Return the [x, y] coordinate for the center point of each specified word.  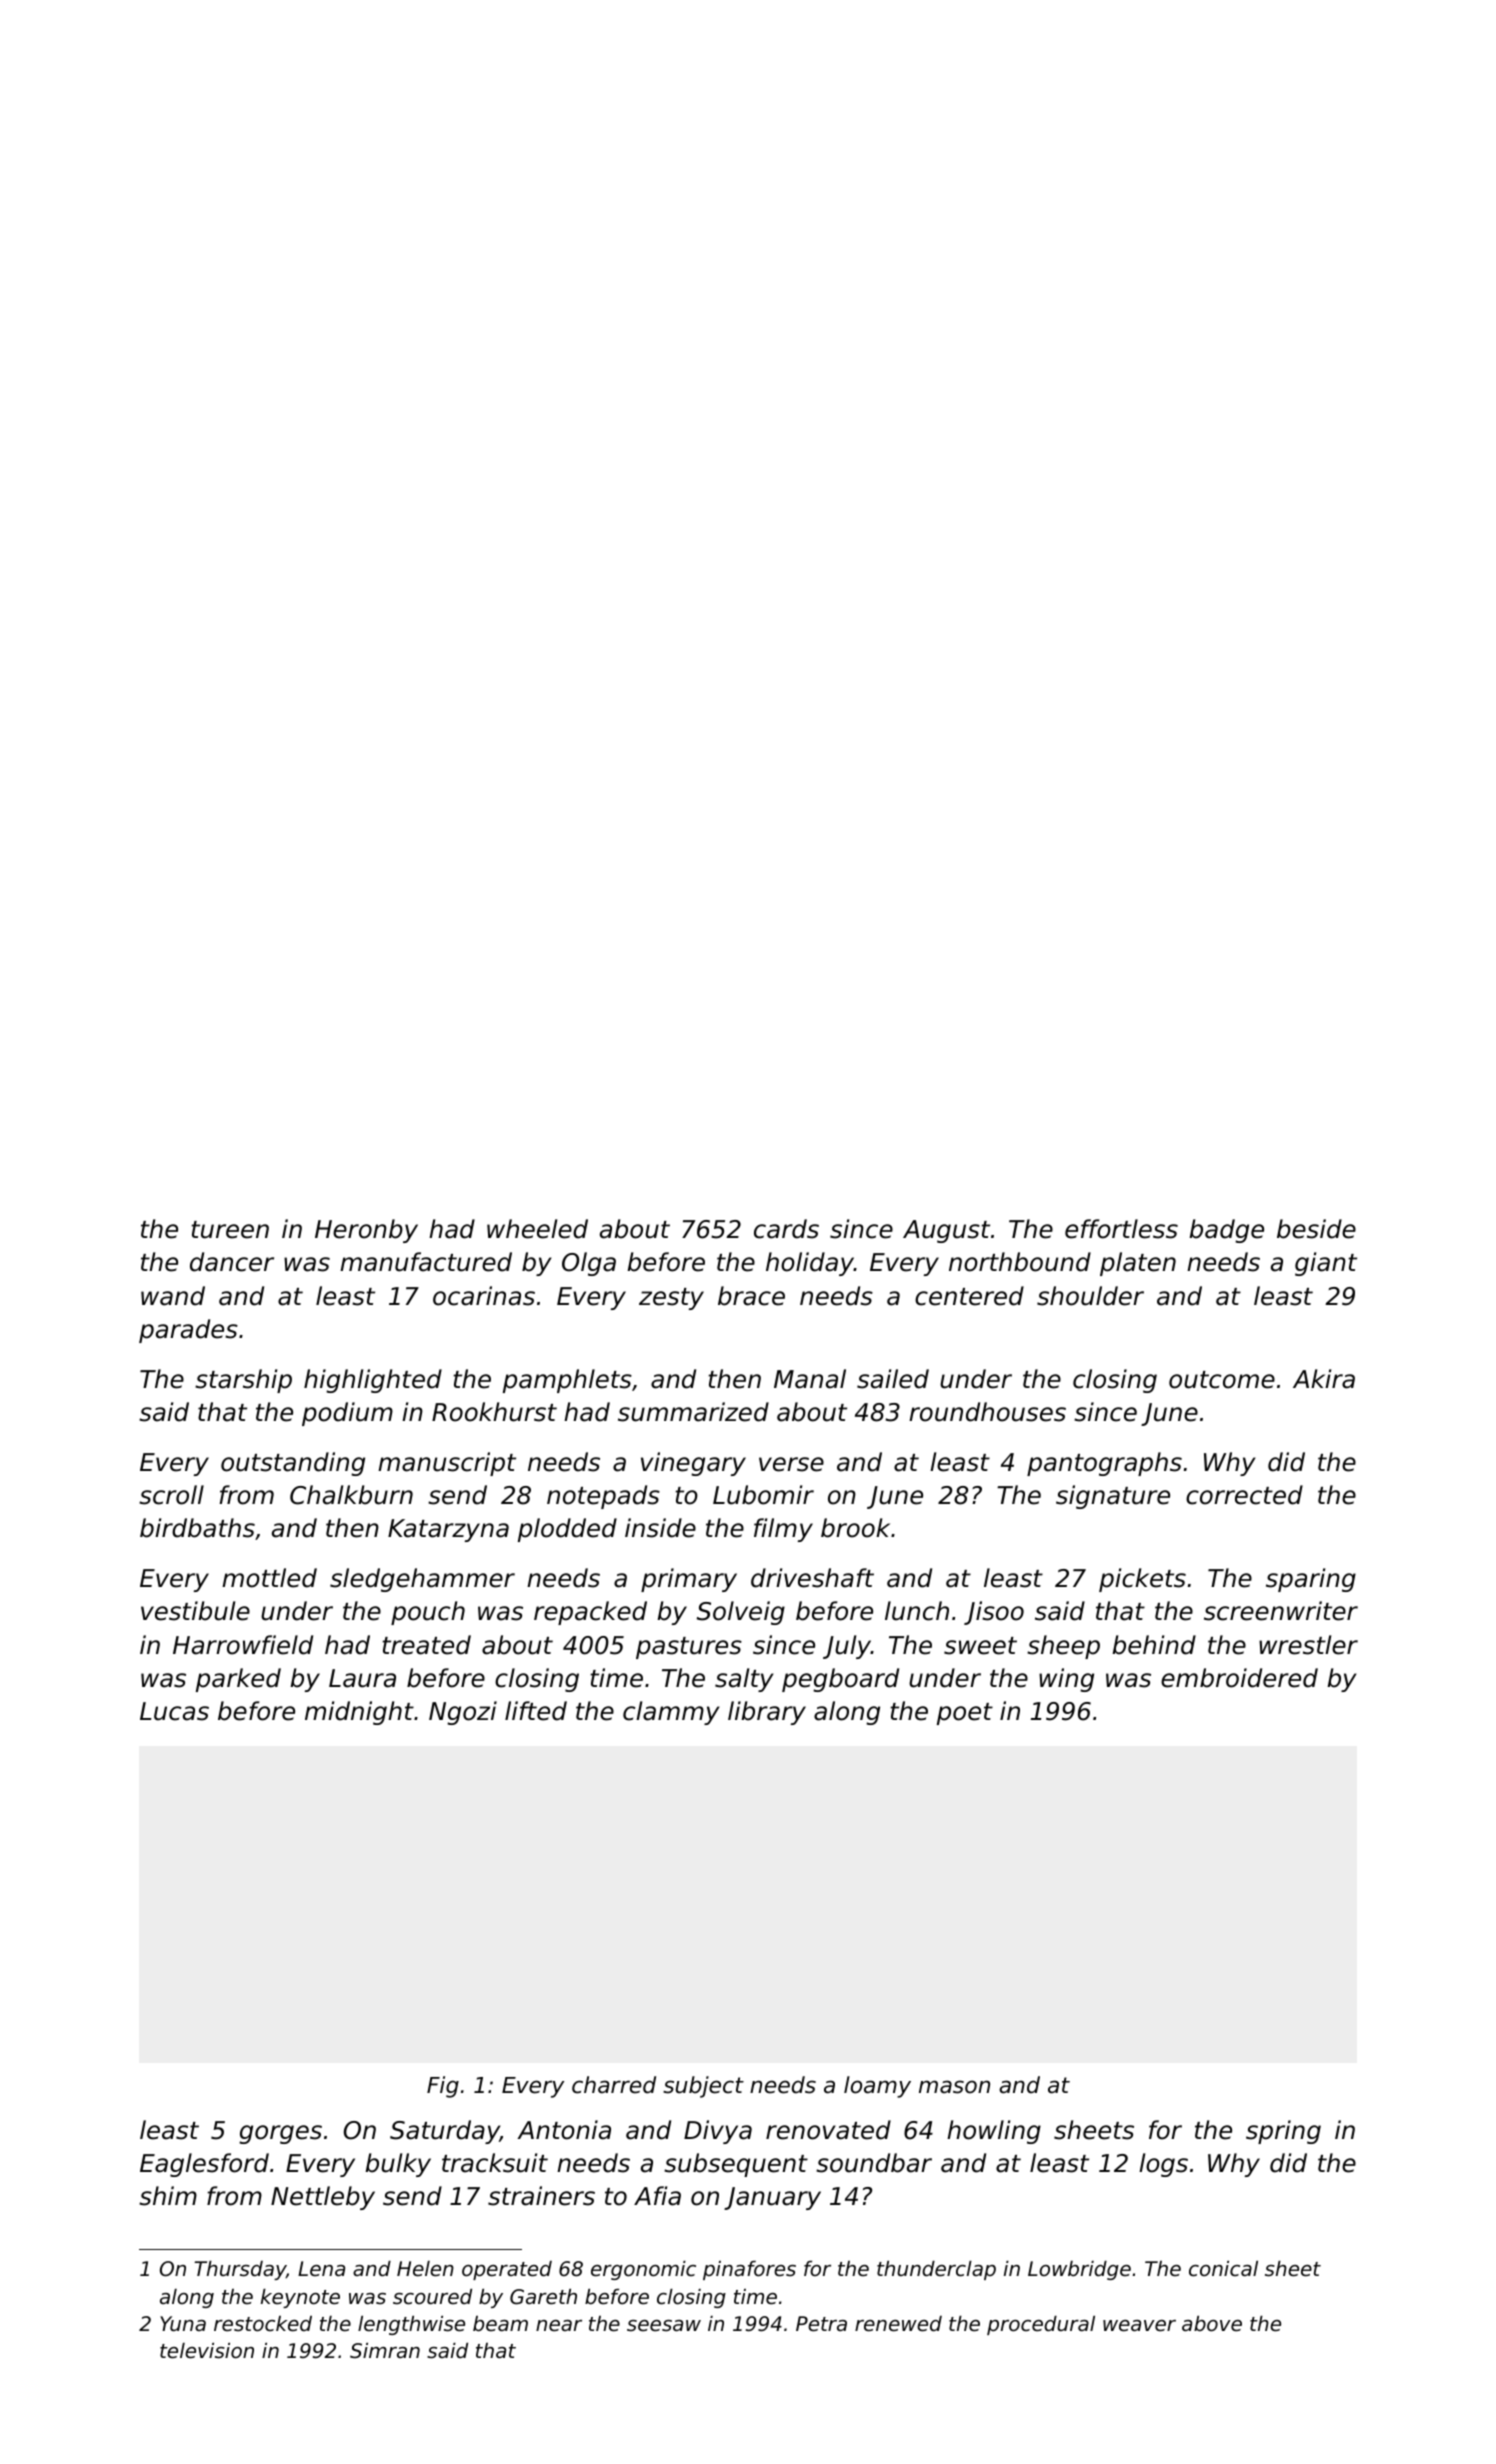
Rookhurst [494, 1412]
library [767, 1713]
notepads [603, 1497]
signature [1113, 1497]
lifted [536, 1711]
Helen [425, 2269]
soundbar [874, 2163]
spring [1283, 2132]
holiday [810, 1264]
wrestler [1308, 1645]
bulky [398, 2165]
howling [994, 2132]
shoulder [1090, 1296]
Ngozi [463, 1713]
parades [188, 1331]
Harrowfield [243, 1645]
